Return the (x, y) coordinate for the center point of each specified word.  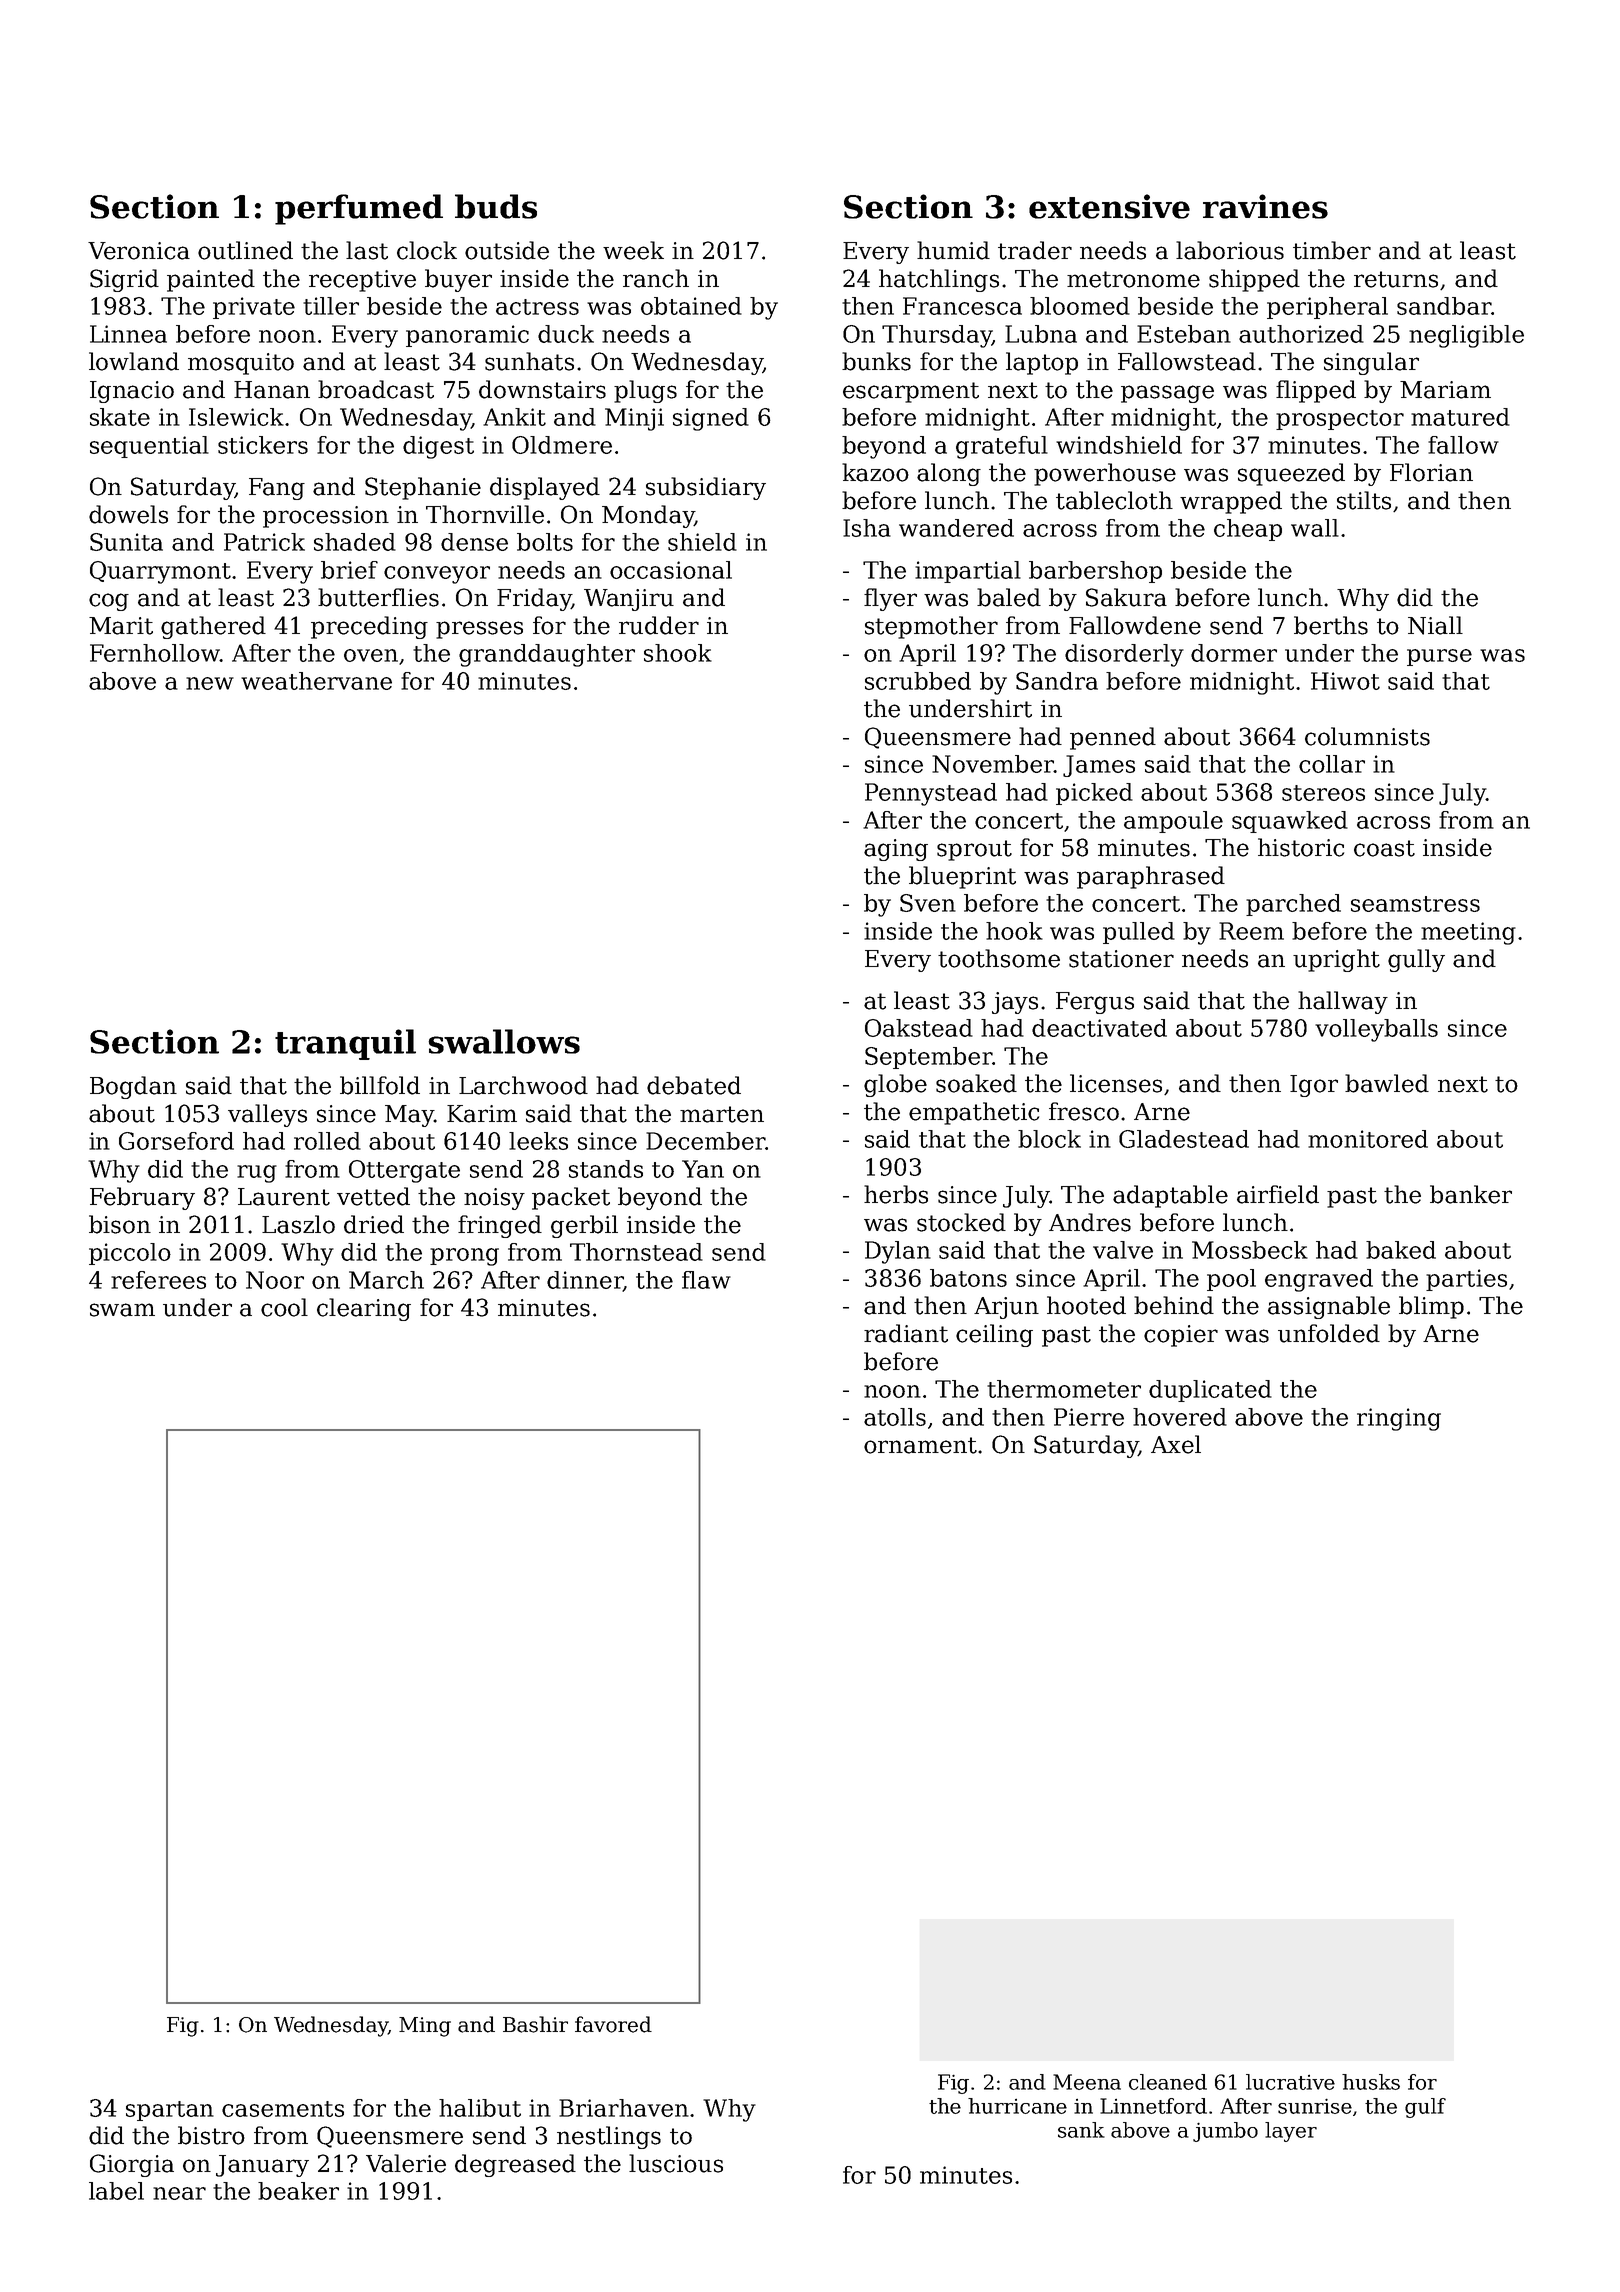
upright (1336, 960)
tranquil (345, 1044)
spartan (170, 2111)
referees (158, 1280)
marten (722, 1114)
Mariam (1445, 390)
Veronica (139, 251)
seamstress (1415, 904)
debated (694, 1085)
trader (1035, 250)
